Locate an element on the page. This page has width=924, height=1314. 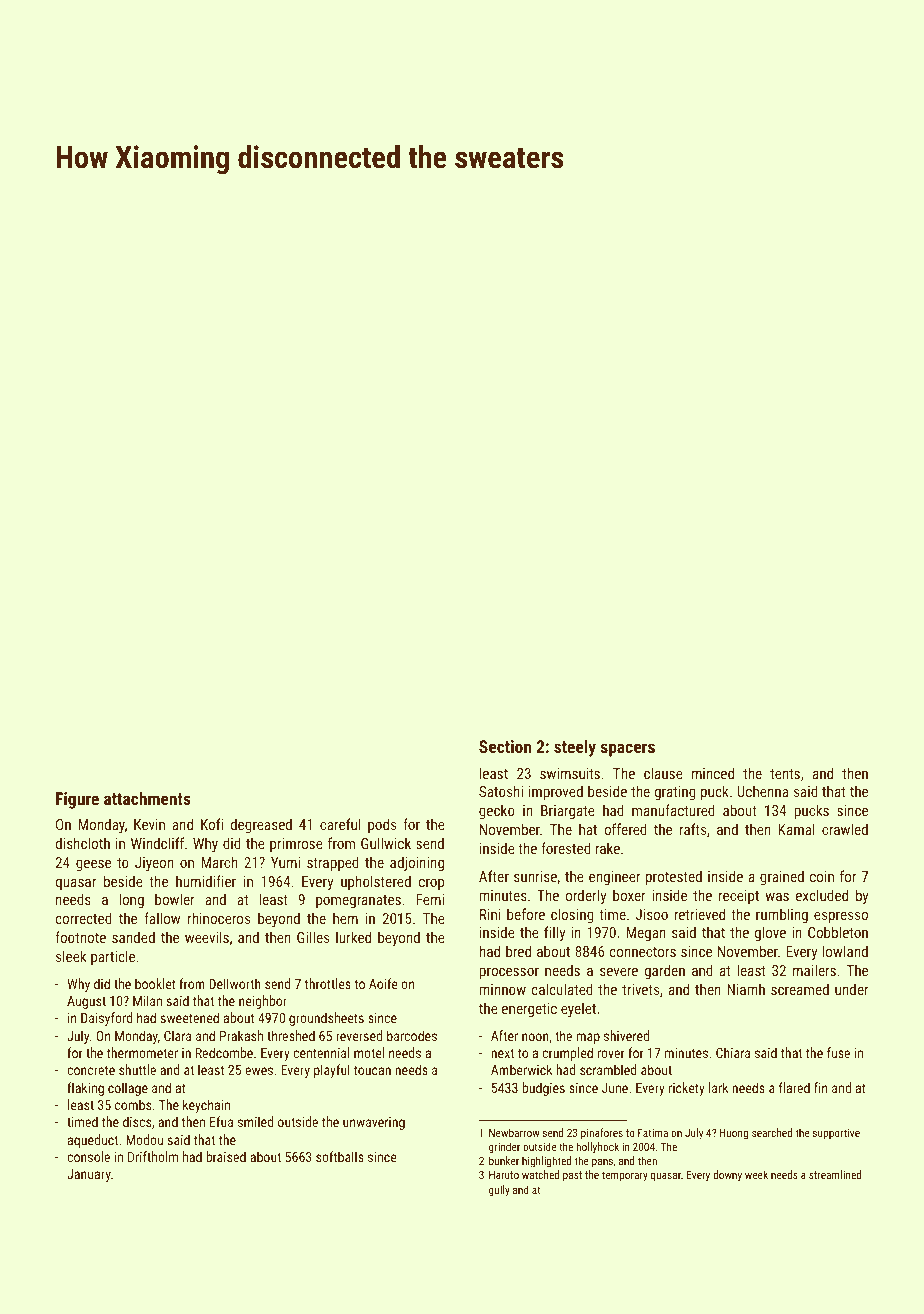
Uchenna is located at coordinates (762, 791).
